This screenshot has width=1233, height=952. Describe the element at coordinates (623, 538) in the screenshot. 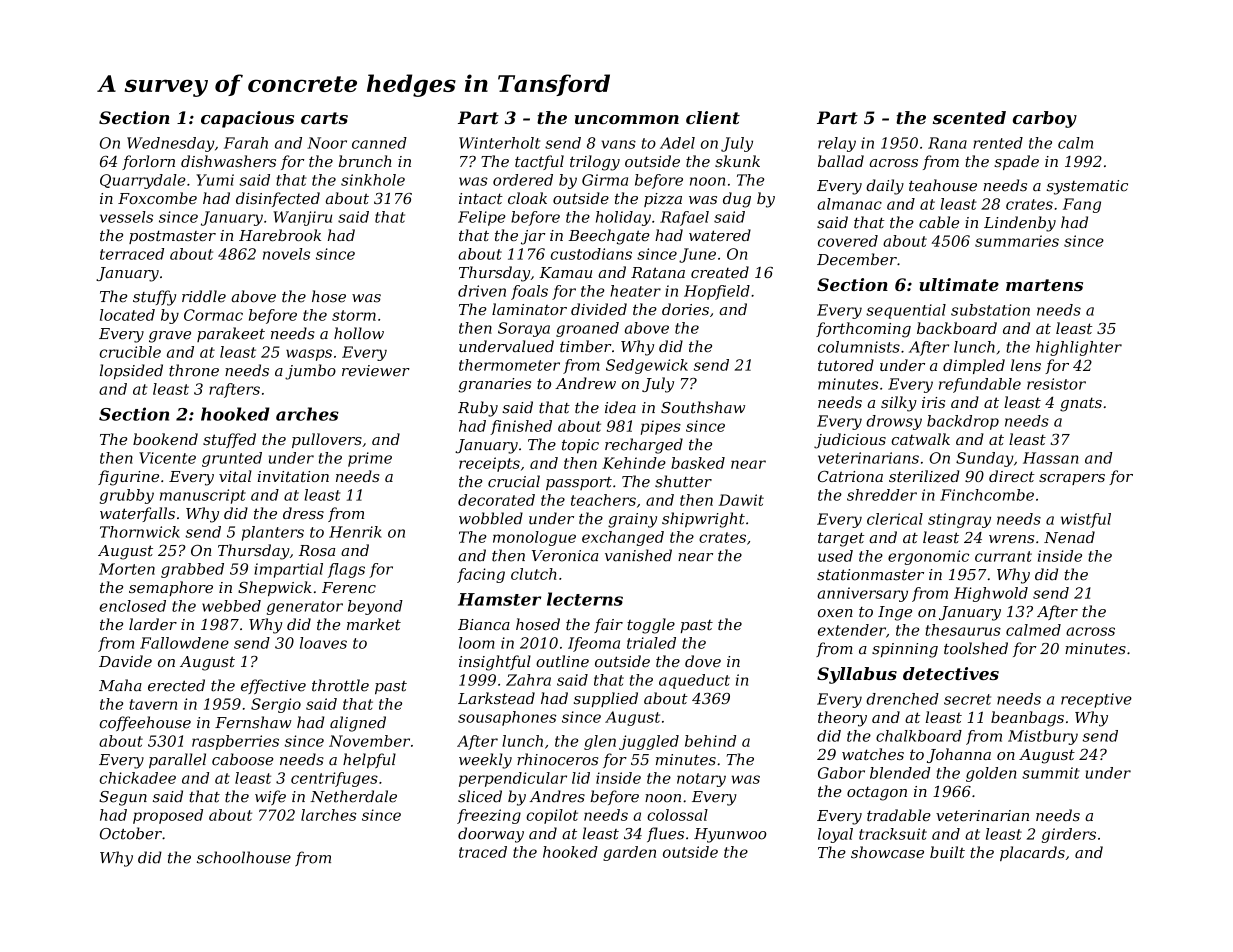

I see `exchanged` at that location.
